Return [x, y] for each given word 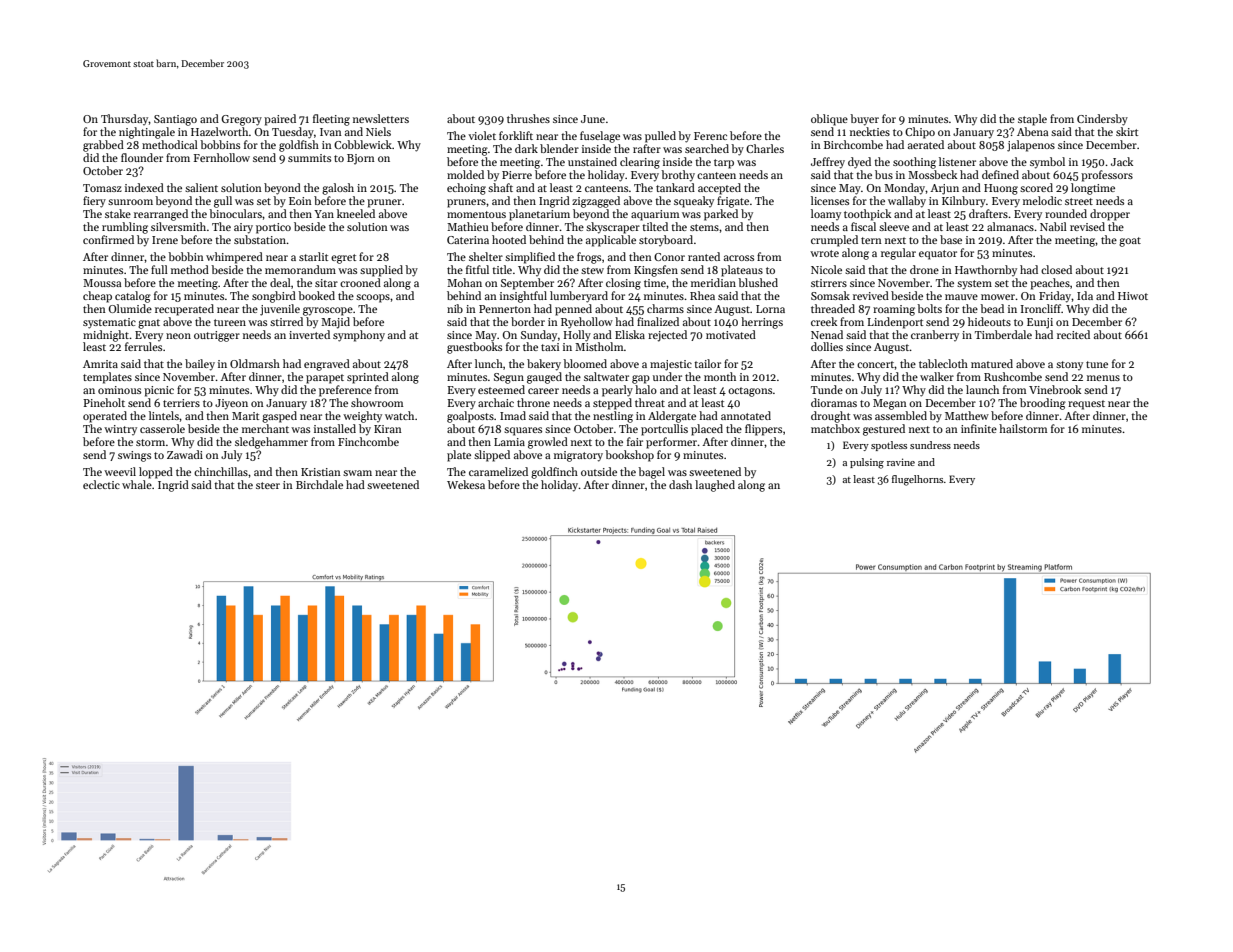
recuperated [184, 310]
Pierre [517, 175]
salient [201, 187]
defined [1000, 174]
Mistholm [599, 346]
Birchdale [319, 484]
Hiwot [1133, 296]
